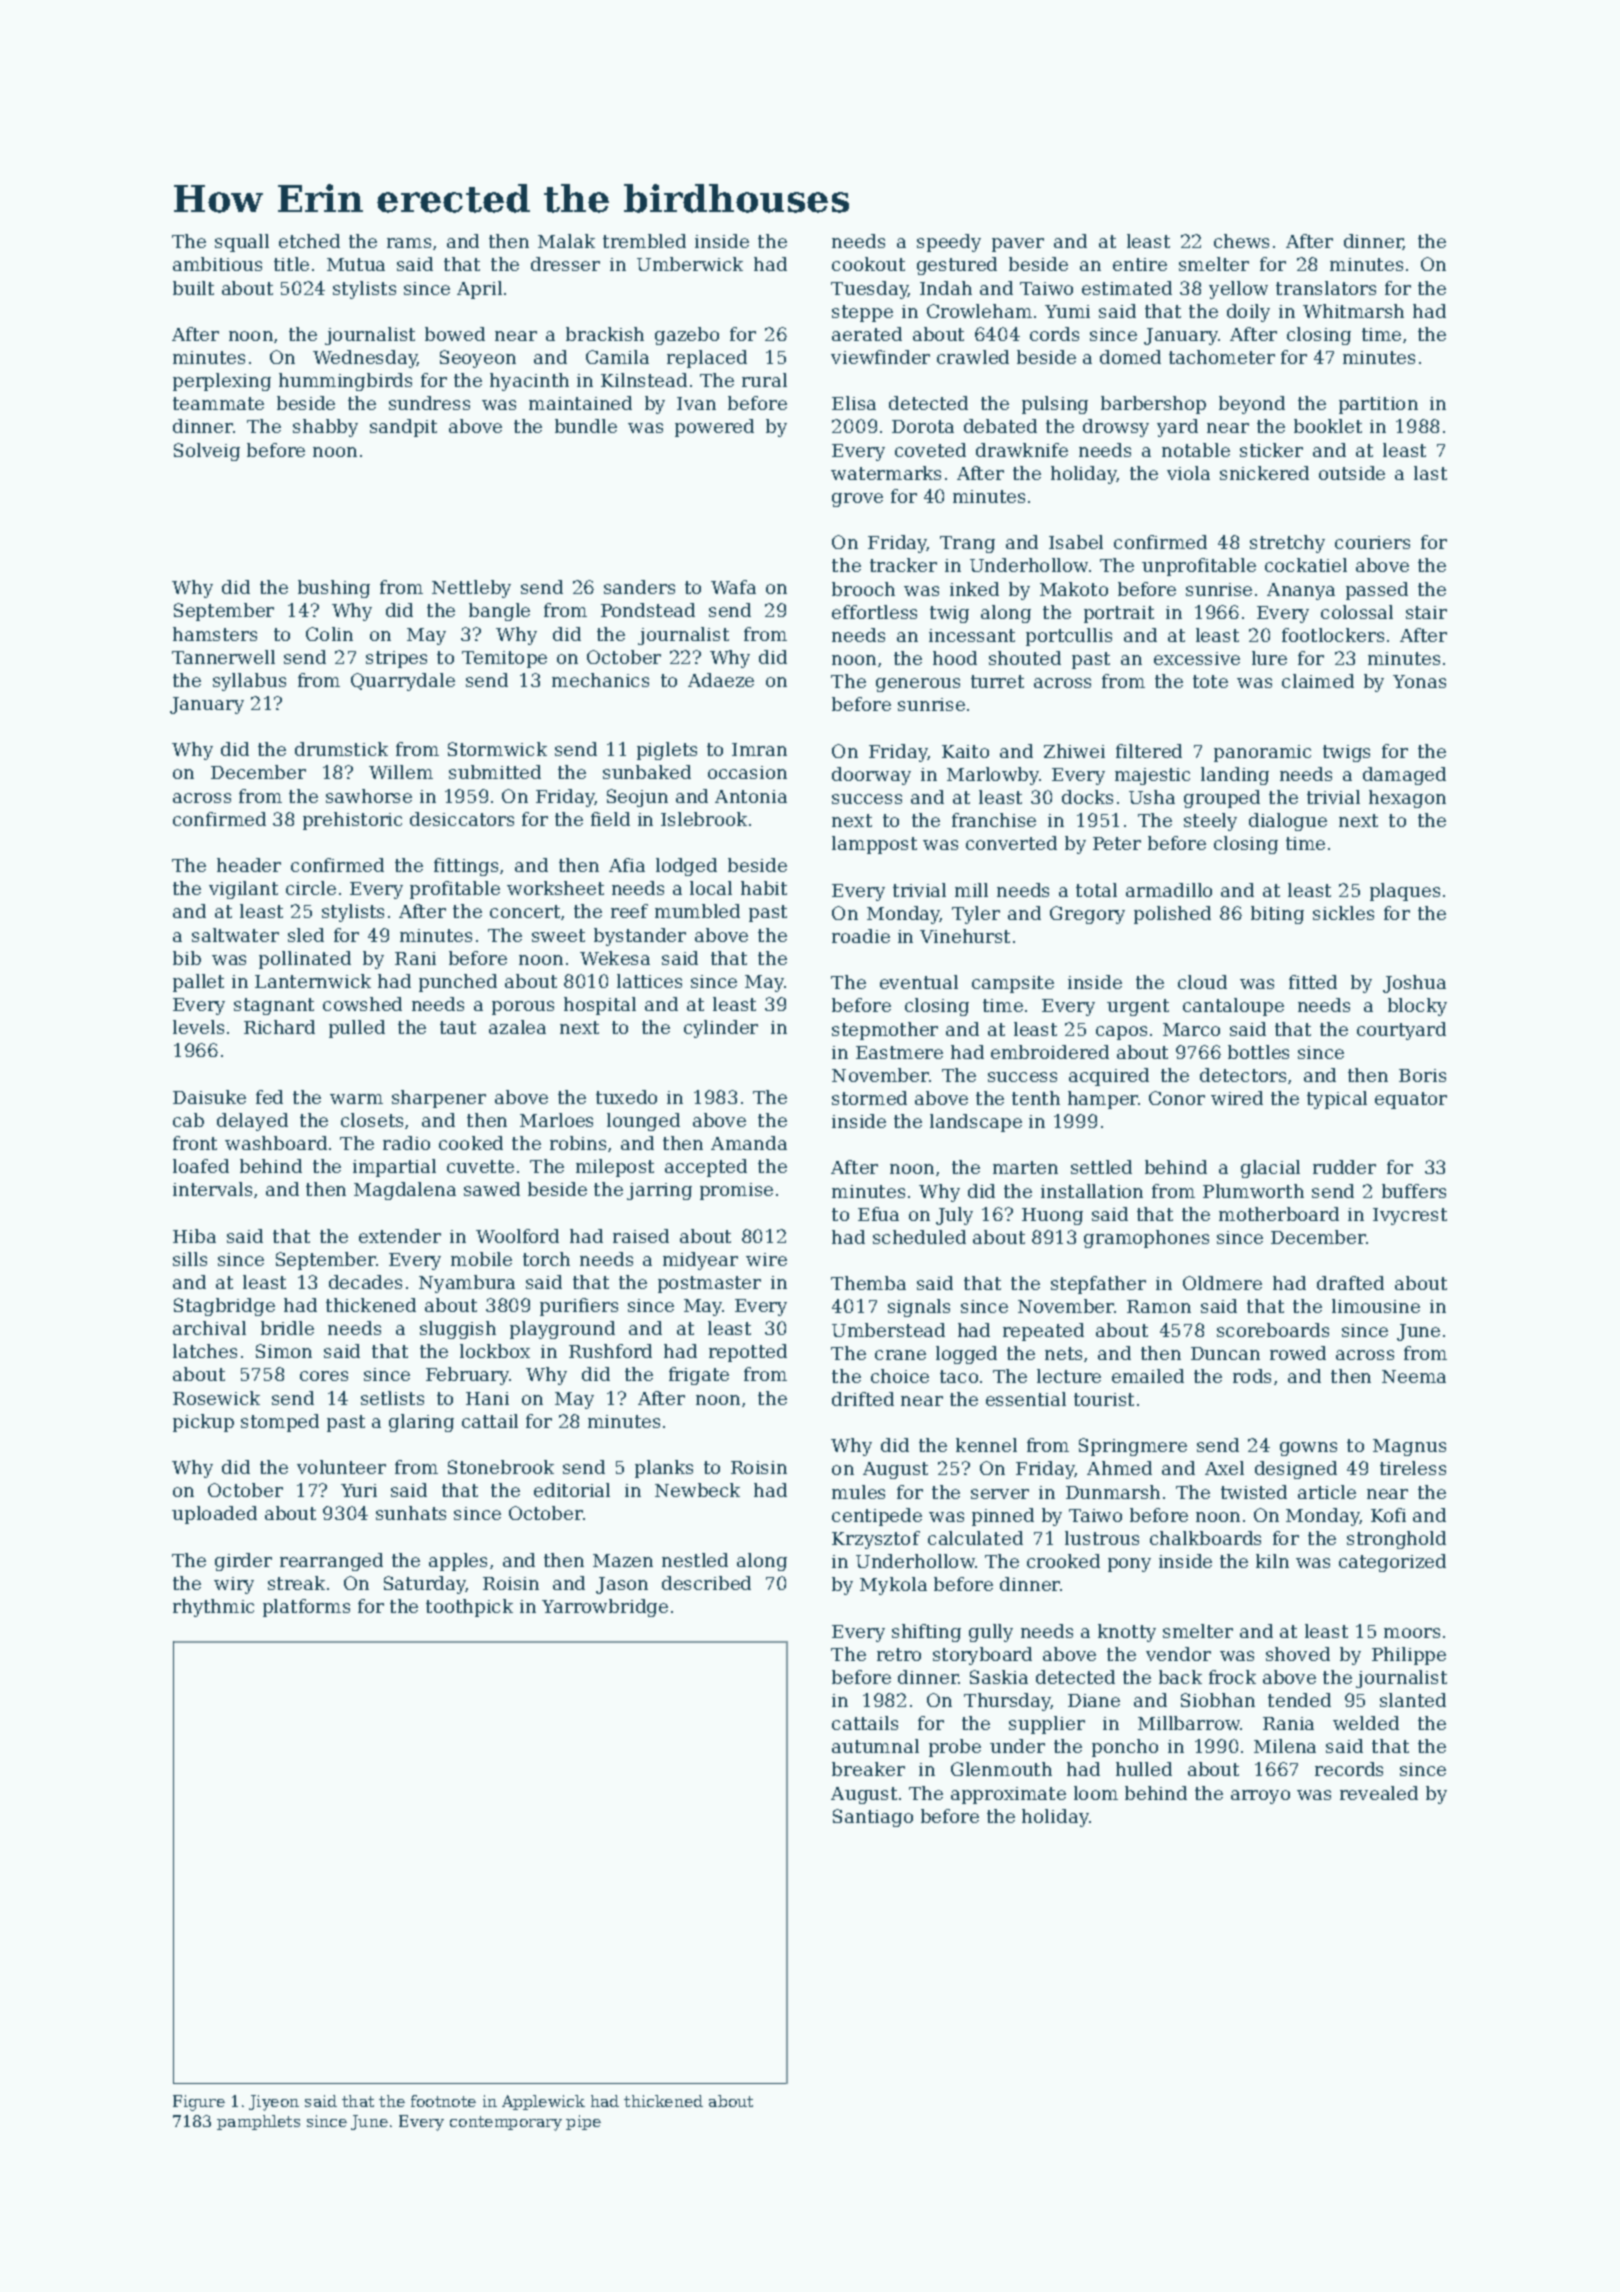  I want to click on aerated, so click(867, 334).
